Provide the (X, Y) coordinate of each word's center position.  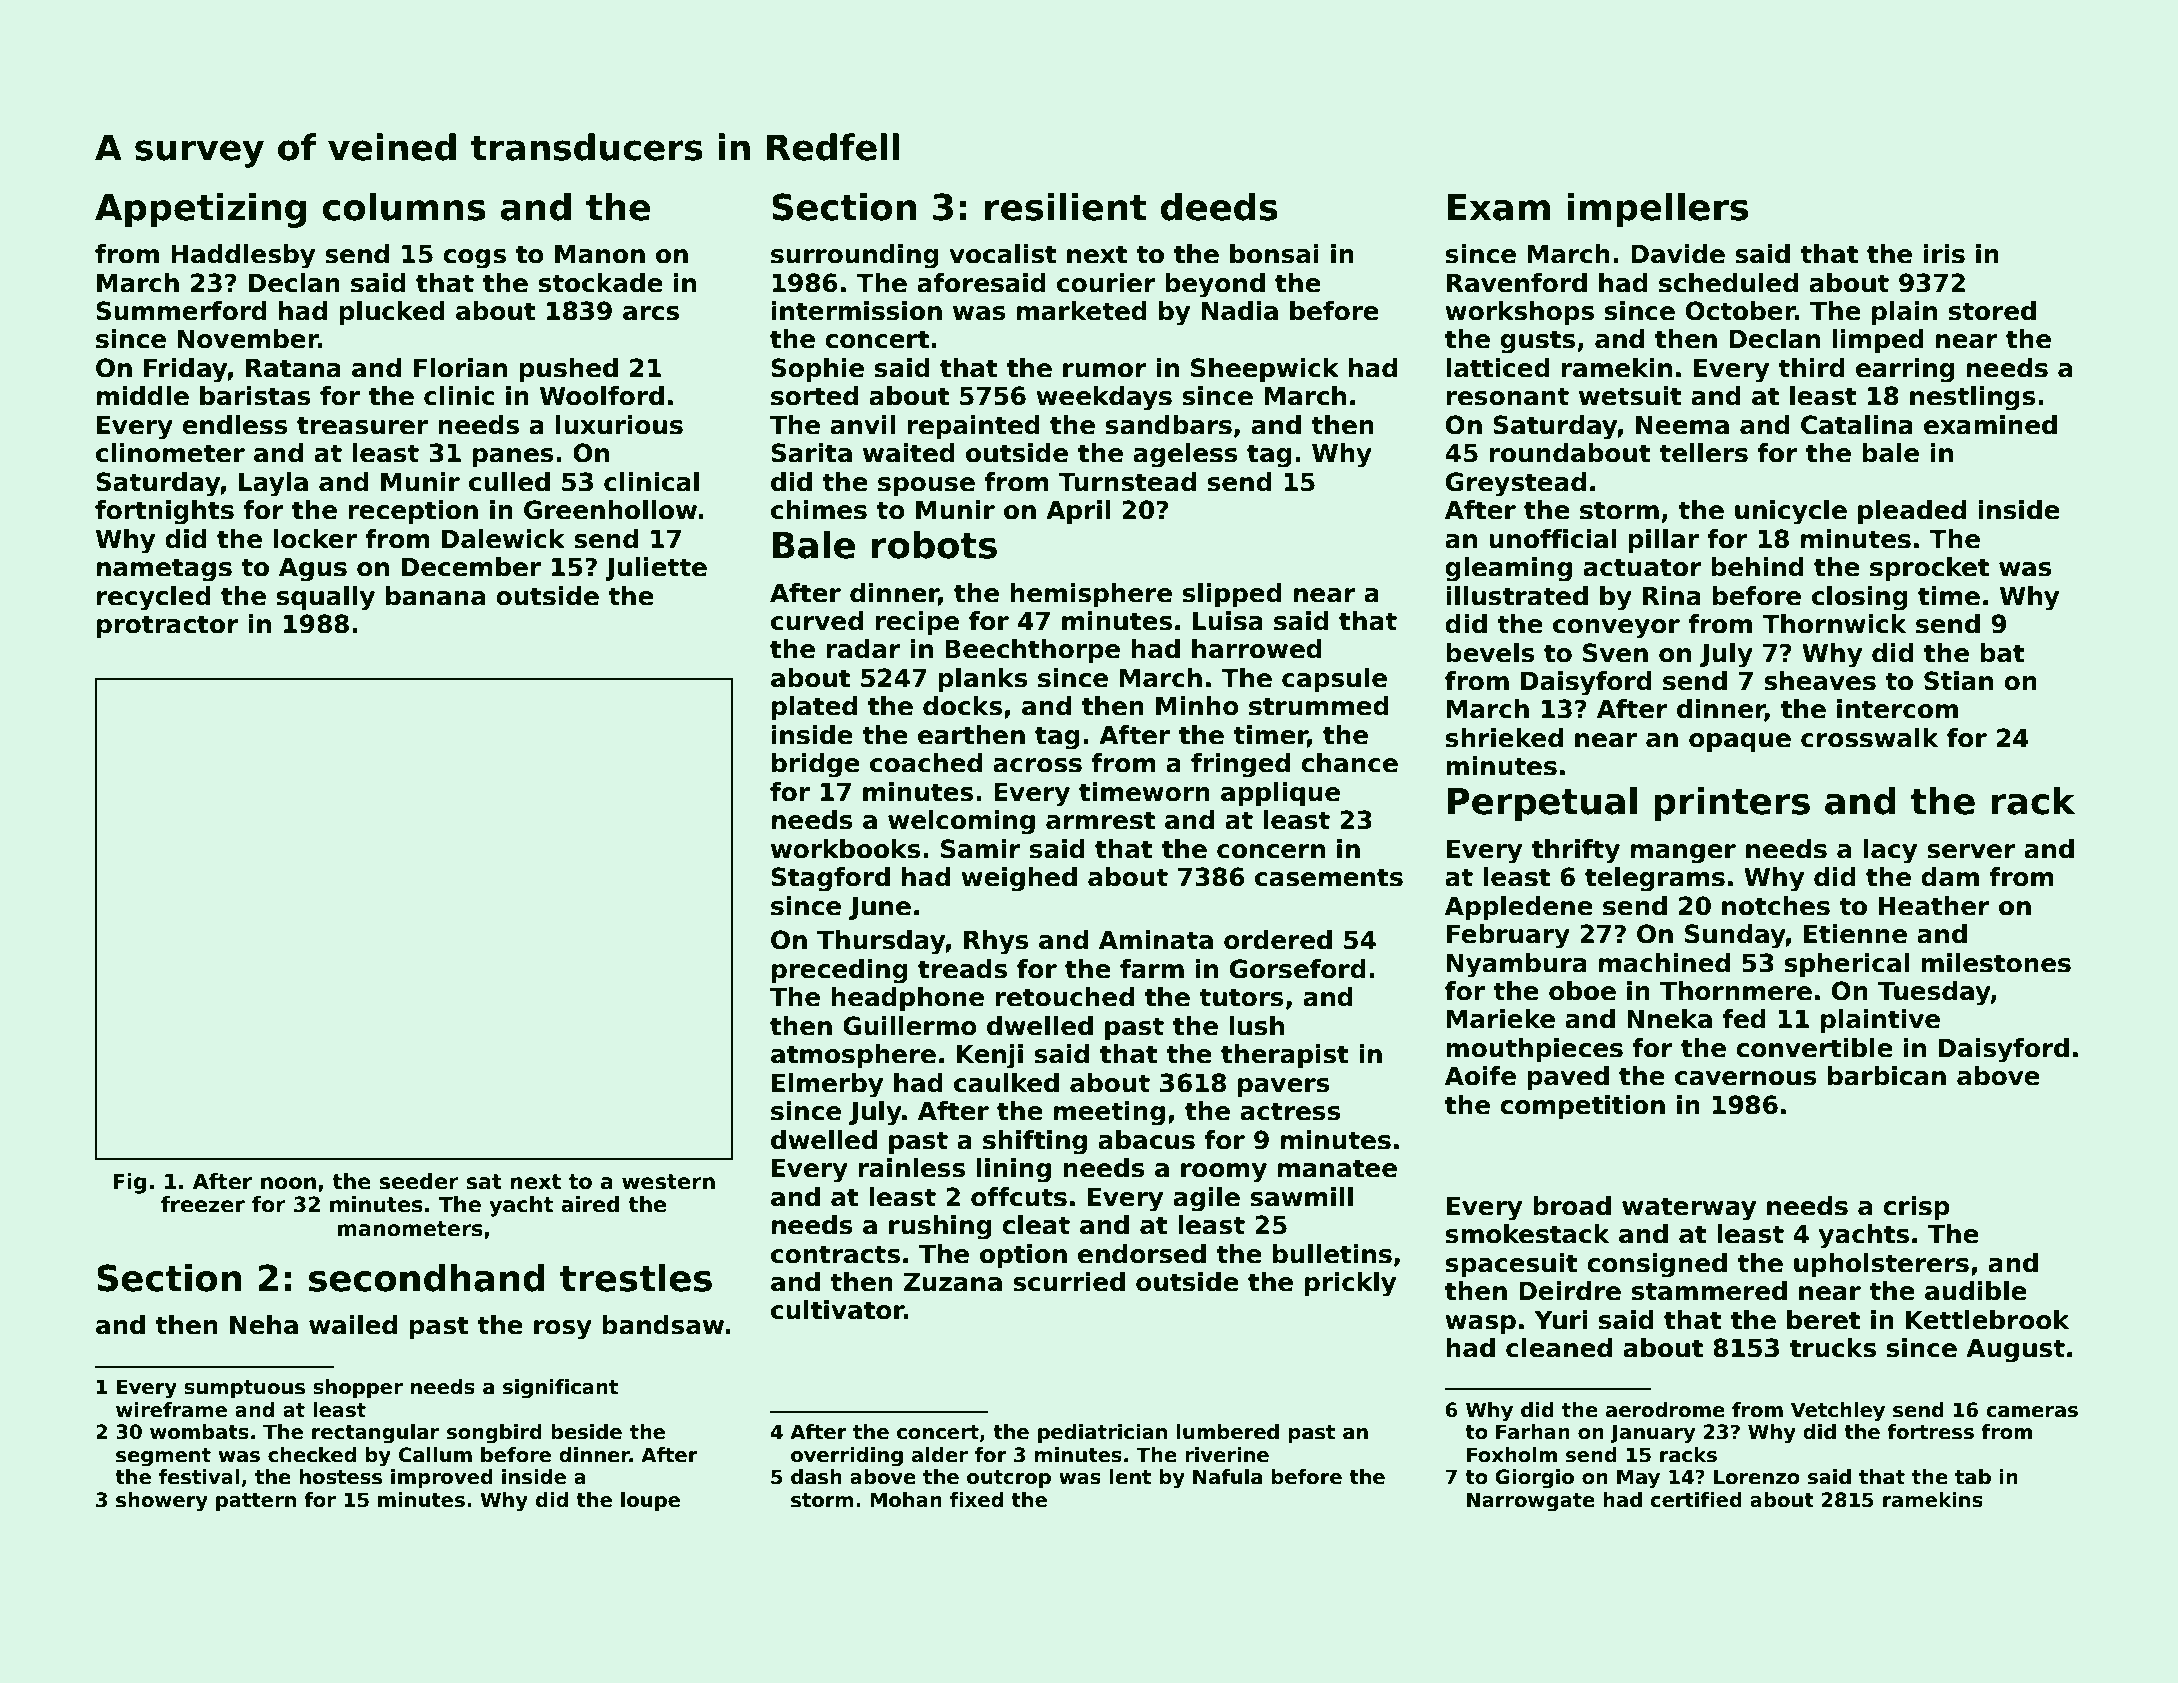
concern (1271, 851)
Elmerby (827, 1085)
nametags (164, 570)
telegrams (1655, 879)
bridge (816, 765)
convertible (1814, 1048)
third (1811, 368)
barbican (1887, 1076)
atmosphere (853, 1056)
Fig (129, 1183)
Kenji (990, 1056)
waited (909, 453)
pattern (256, 1502)
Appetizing (200, 210)
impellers (1657, 210)
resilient (1065, 207)
